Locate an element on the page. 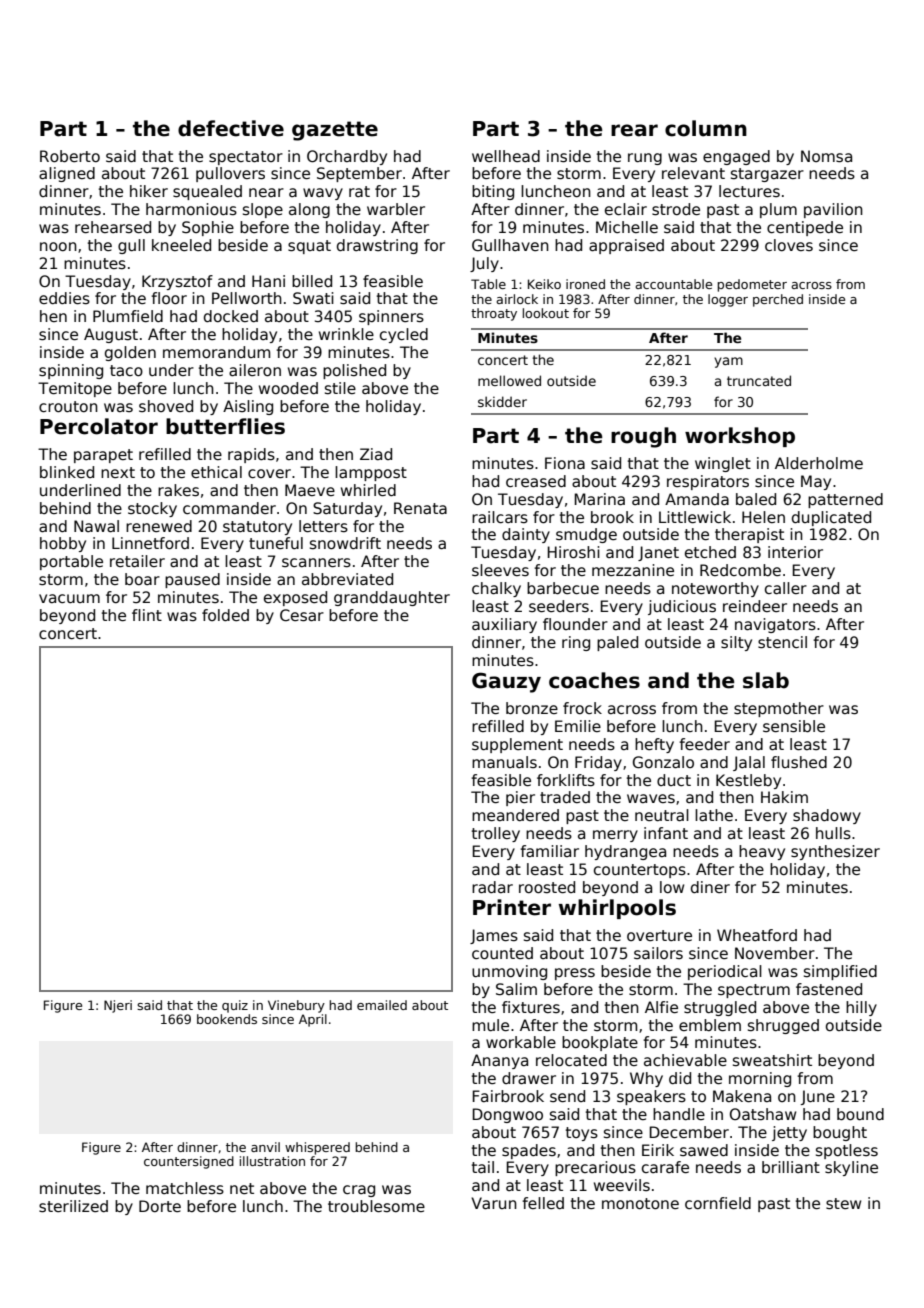 This page has height=1308, width=924. spades is located at coordinates (529, 1151).
